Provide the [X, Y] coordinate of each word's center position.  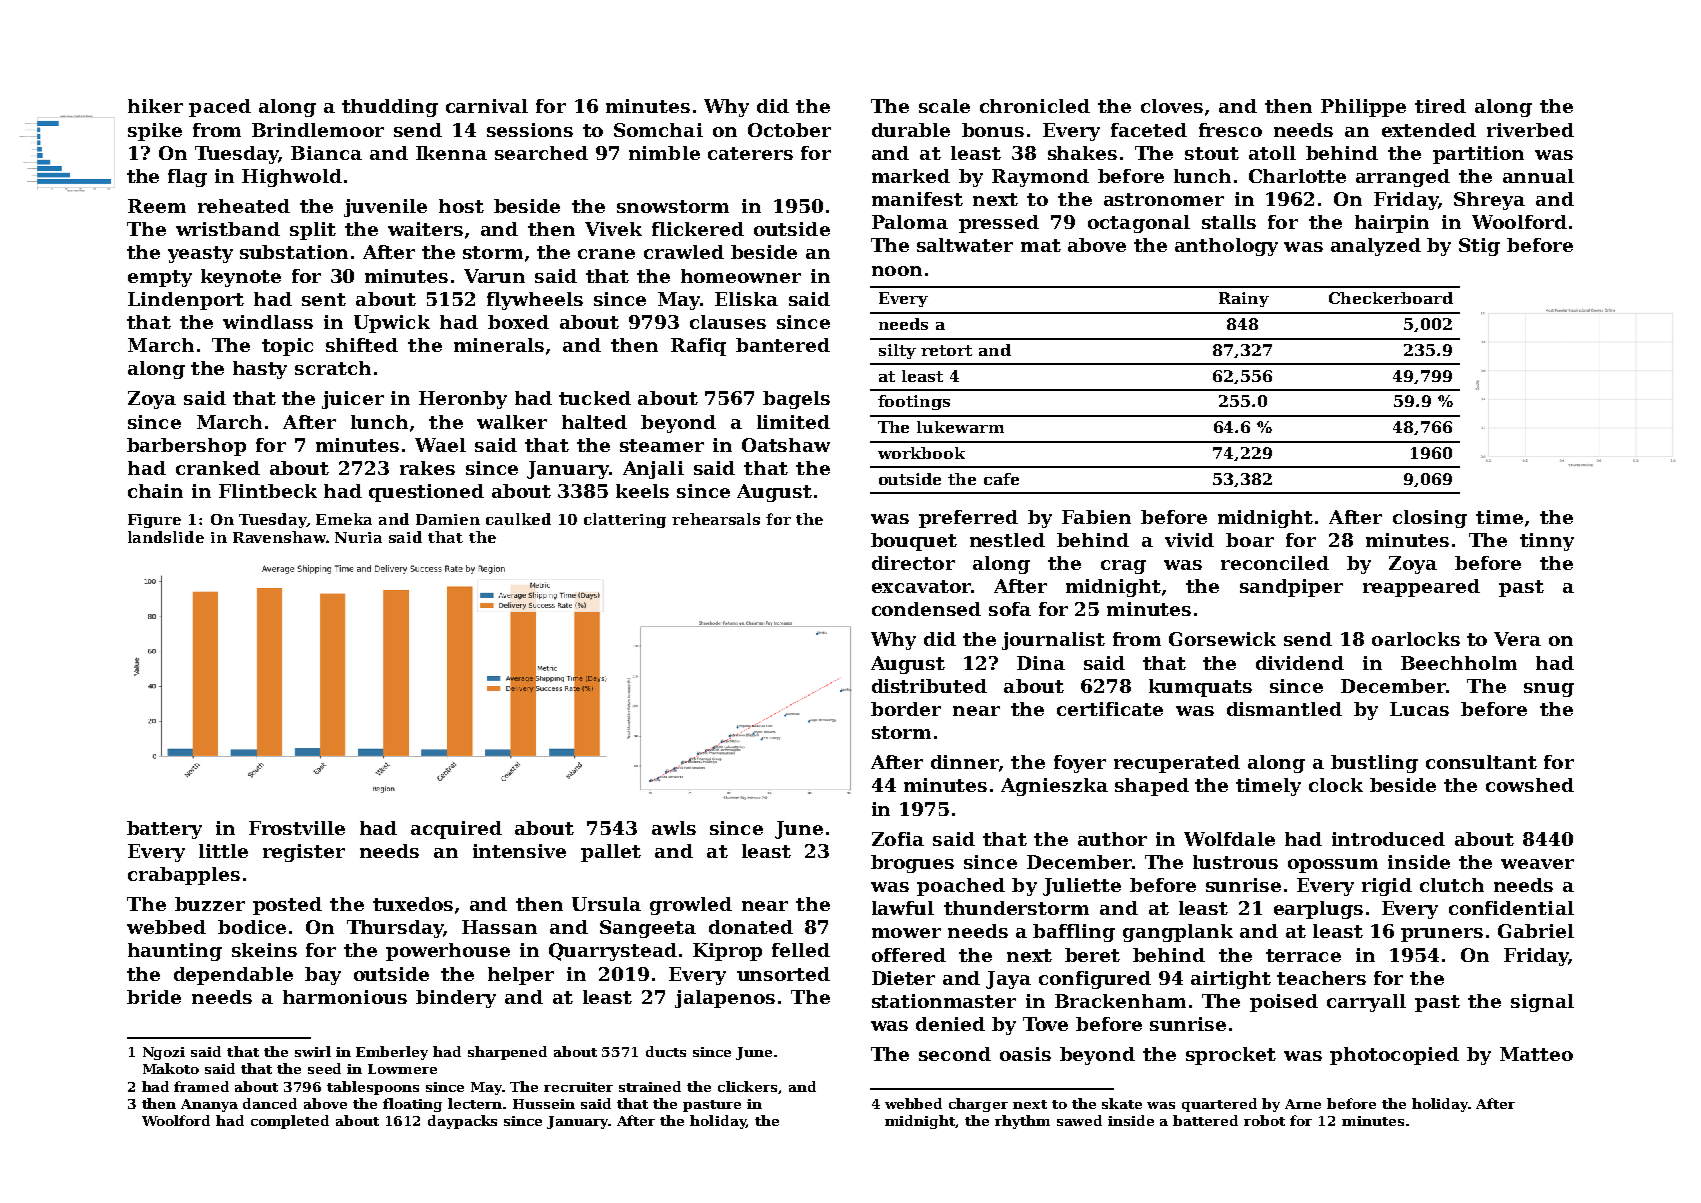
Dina [1041, 663]
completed [290, 1122]
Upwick [392, 324]
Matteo [1536, 1054]
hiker [155, 106]
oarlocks [1416, 639]
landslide [166, 537]
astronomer [1164, 199]
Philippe [1363, 108]
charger [978, 1105]
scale [944, 106]
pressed [999, 224]
